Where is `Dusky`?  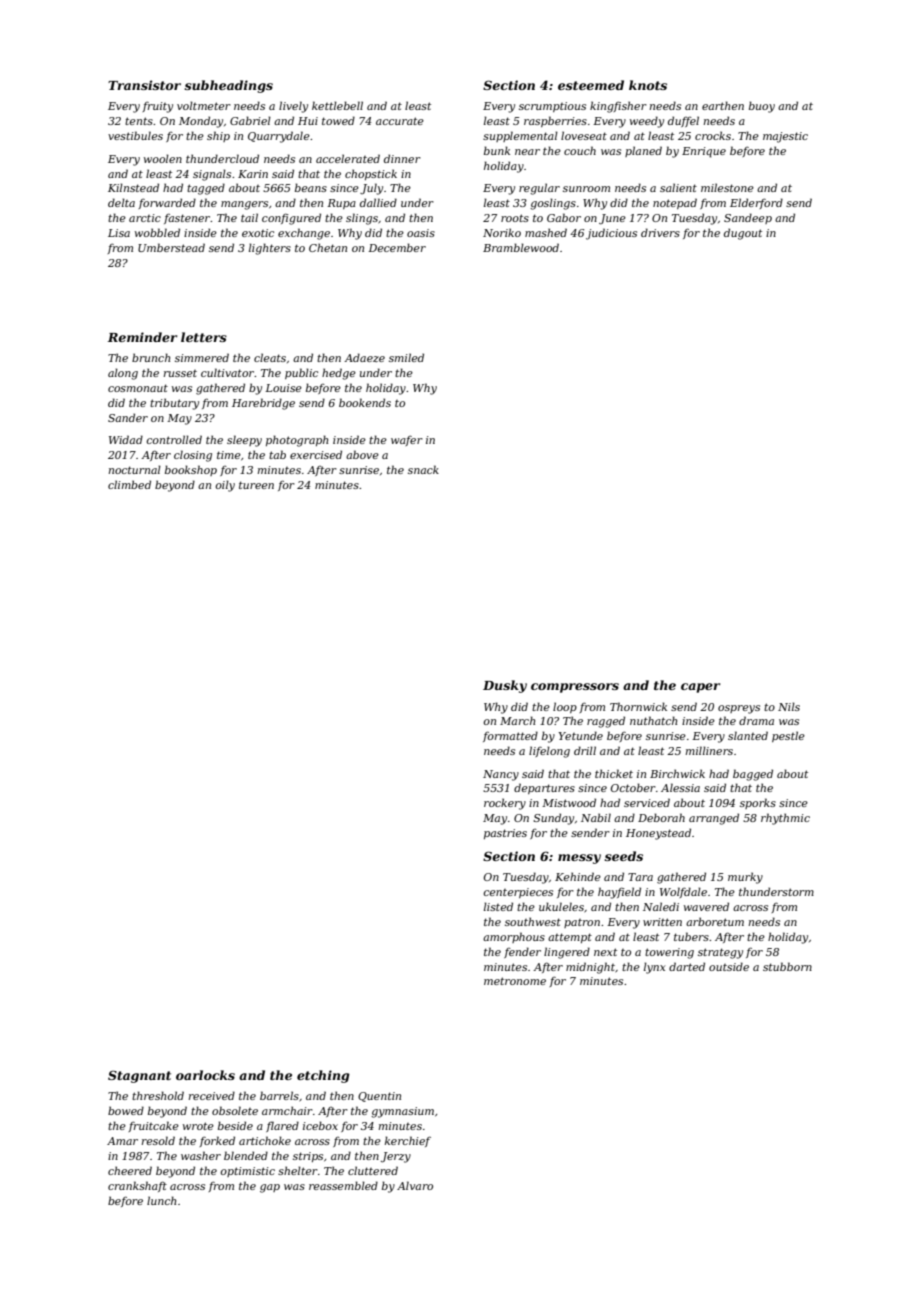 Dusky is located at coordinates (505, 686).
